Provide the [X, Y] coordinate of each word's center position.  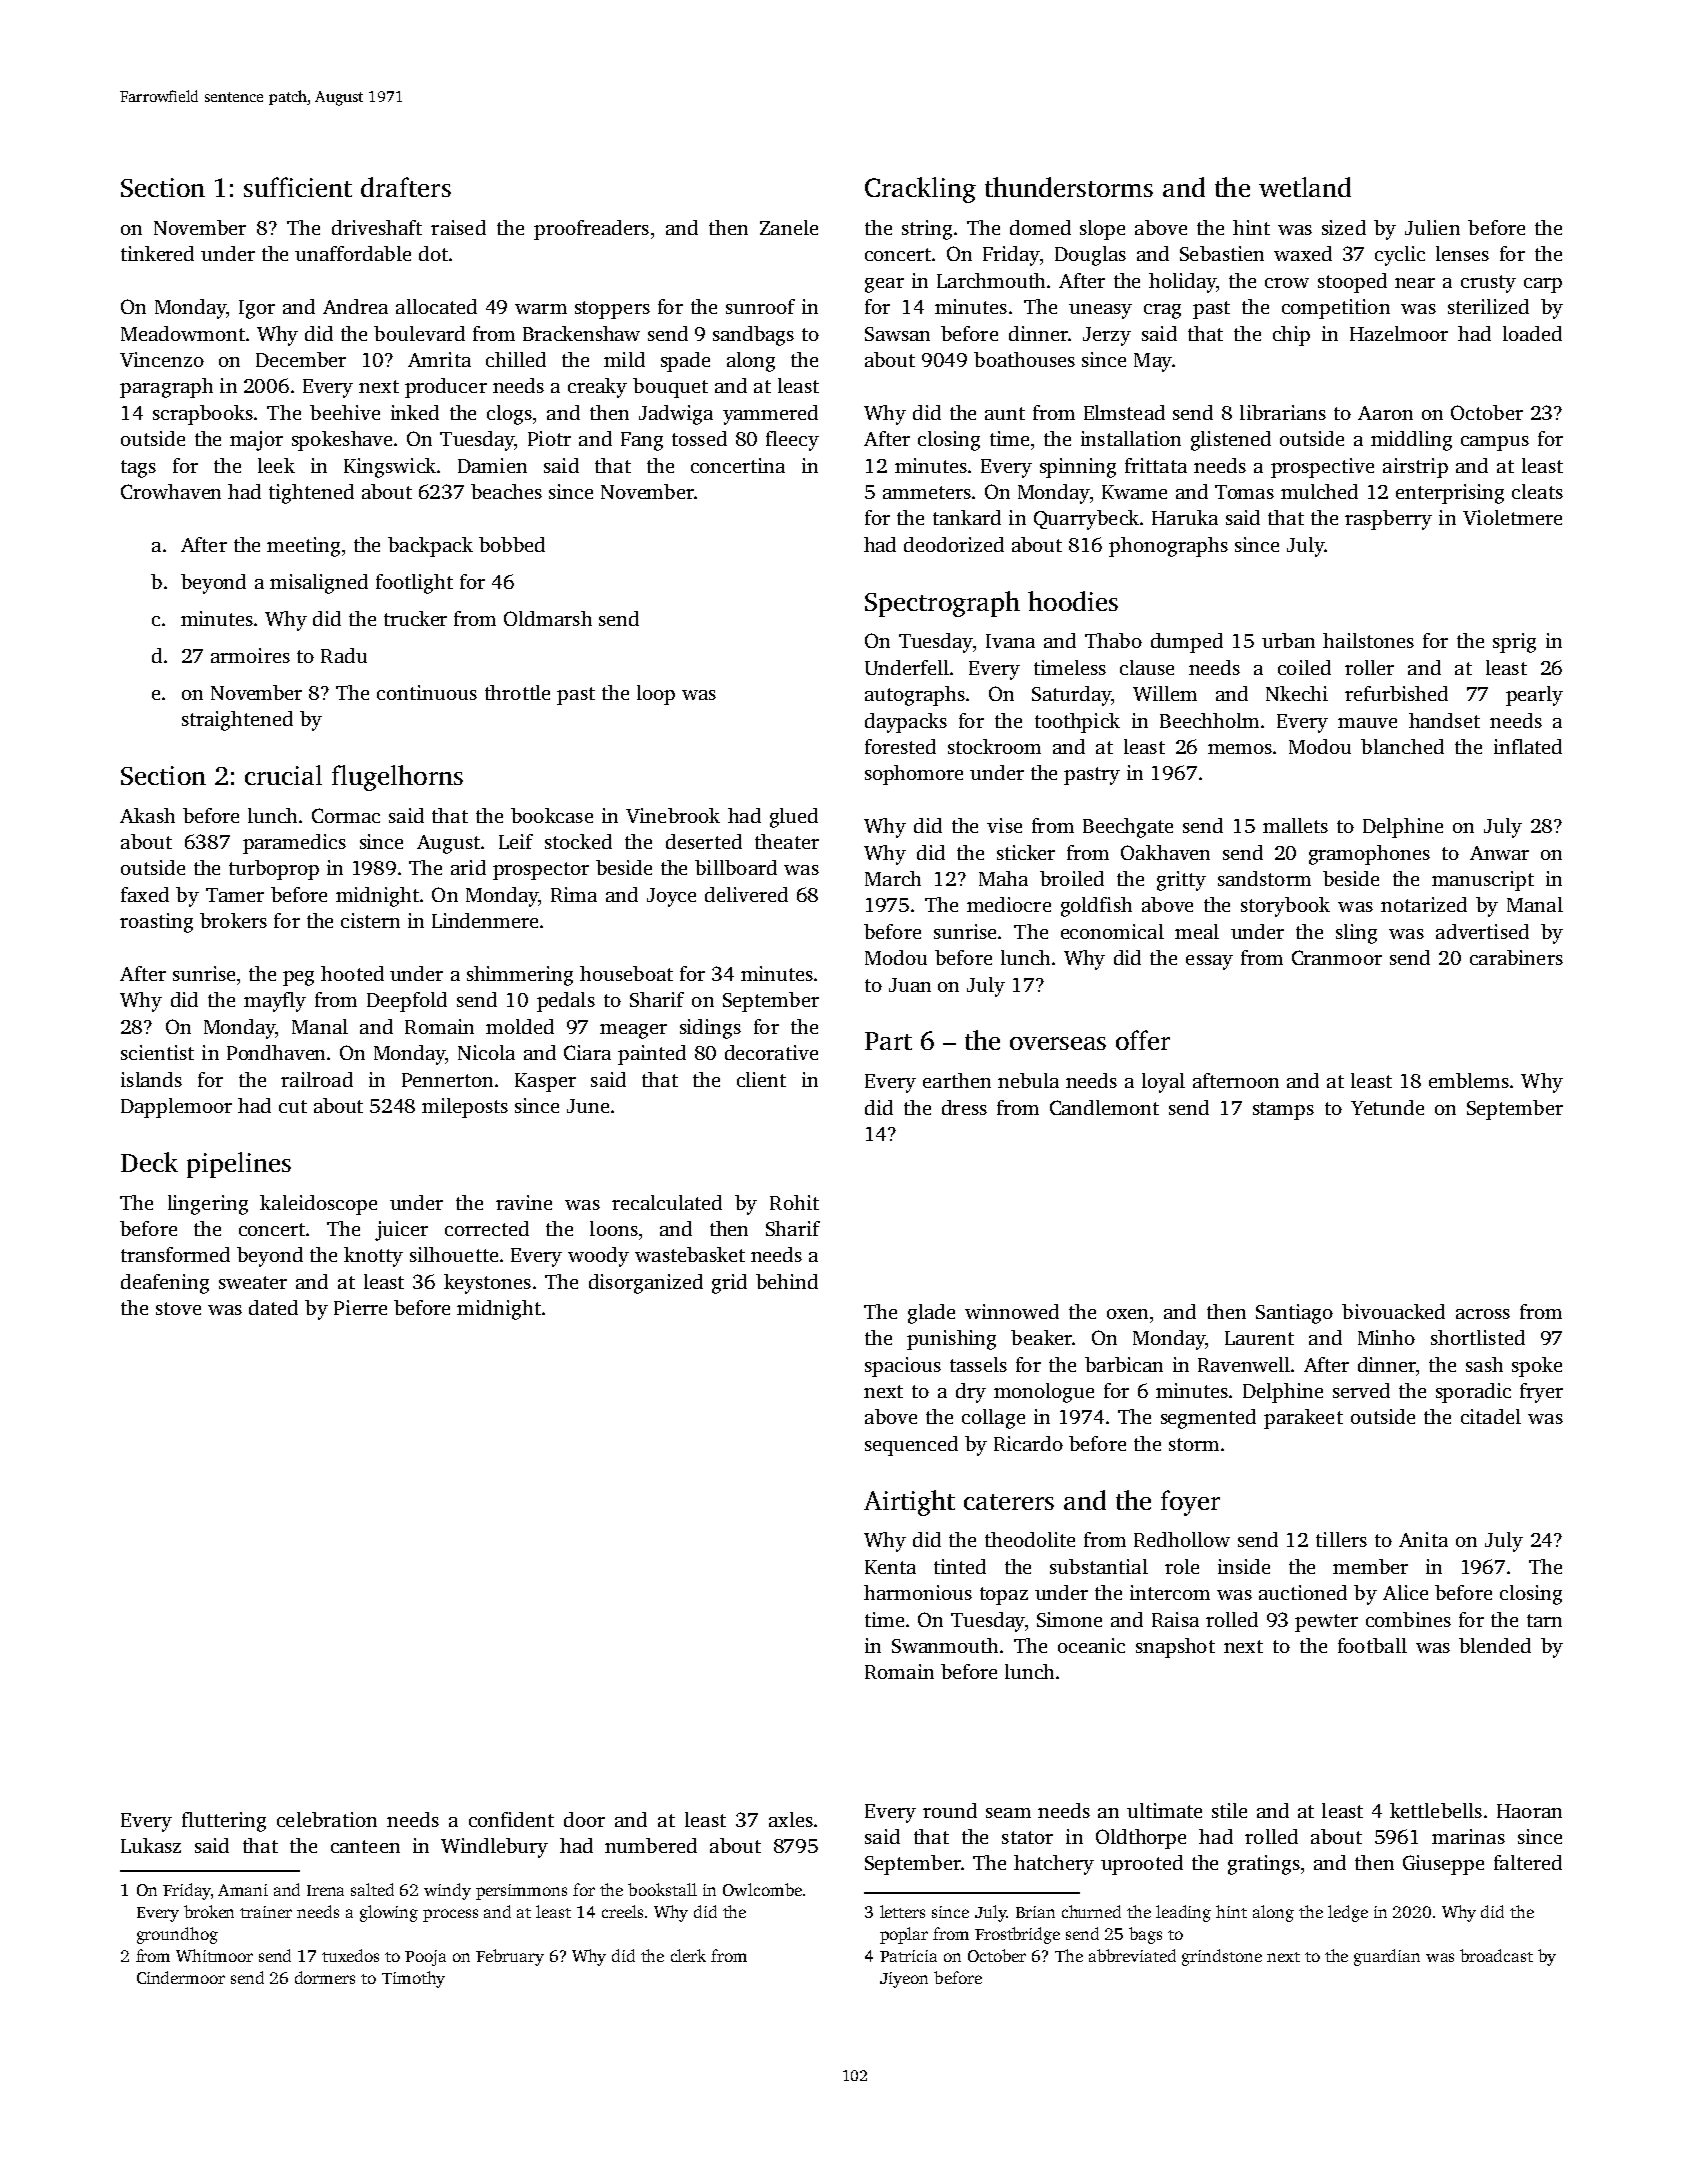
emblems [1469, 1080]
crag [1162, 311]
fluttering [224, 1822]
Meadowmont [183, 333]
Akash [147, 815]
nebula [1028, 1080]
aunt [1005, 413]
